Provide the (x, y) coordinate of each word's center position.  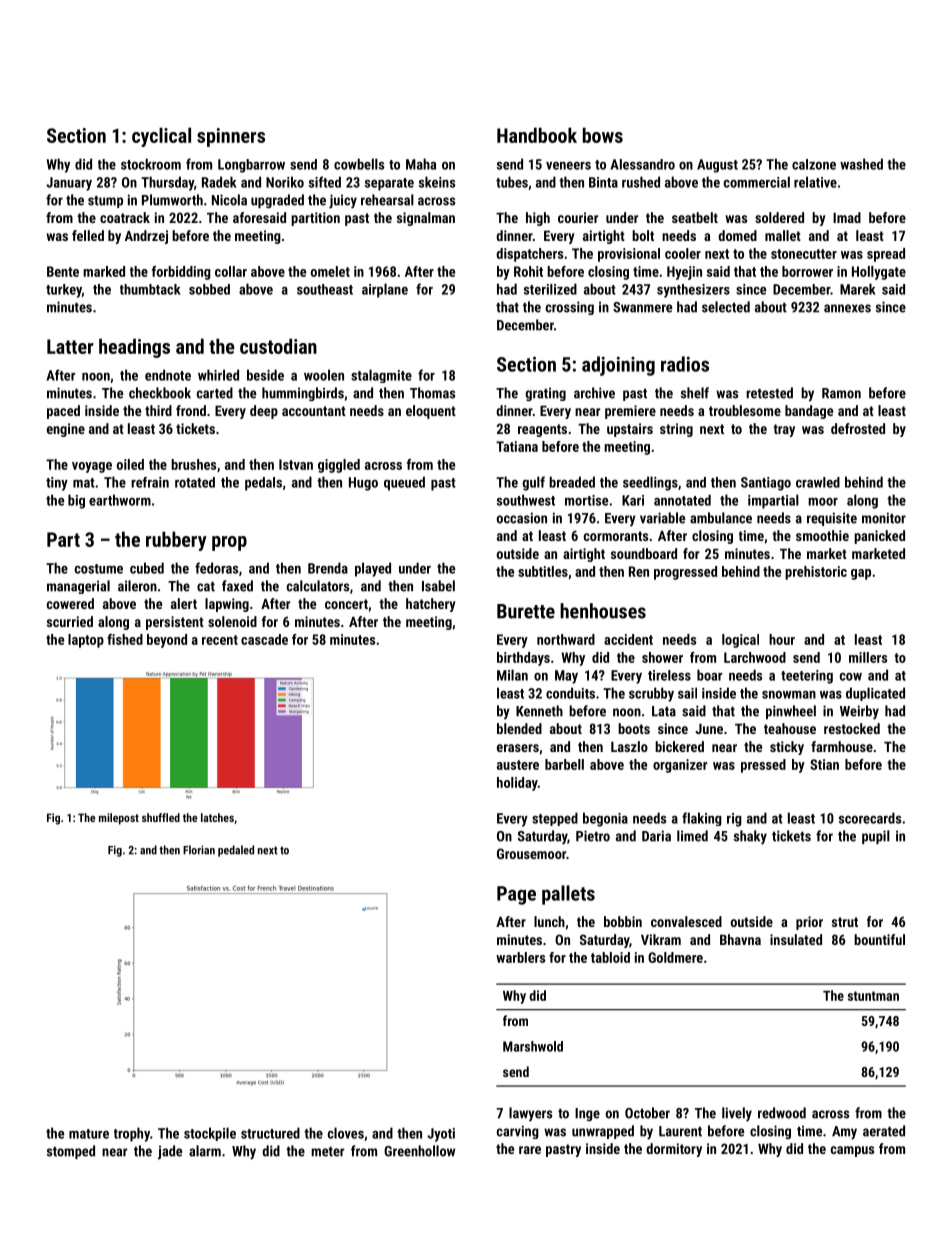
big (76, 501)
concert (346, 604)
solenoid (232, 621)
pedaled (236, 851)
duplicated (875, 694)
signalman (426, 219)
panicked (879, 537)
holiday (517, 784)
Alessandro (642, 164)
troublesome (745, 410)
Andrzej (146, 237)
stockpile (210, 1134)
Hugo (363, 484)
